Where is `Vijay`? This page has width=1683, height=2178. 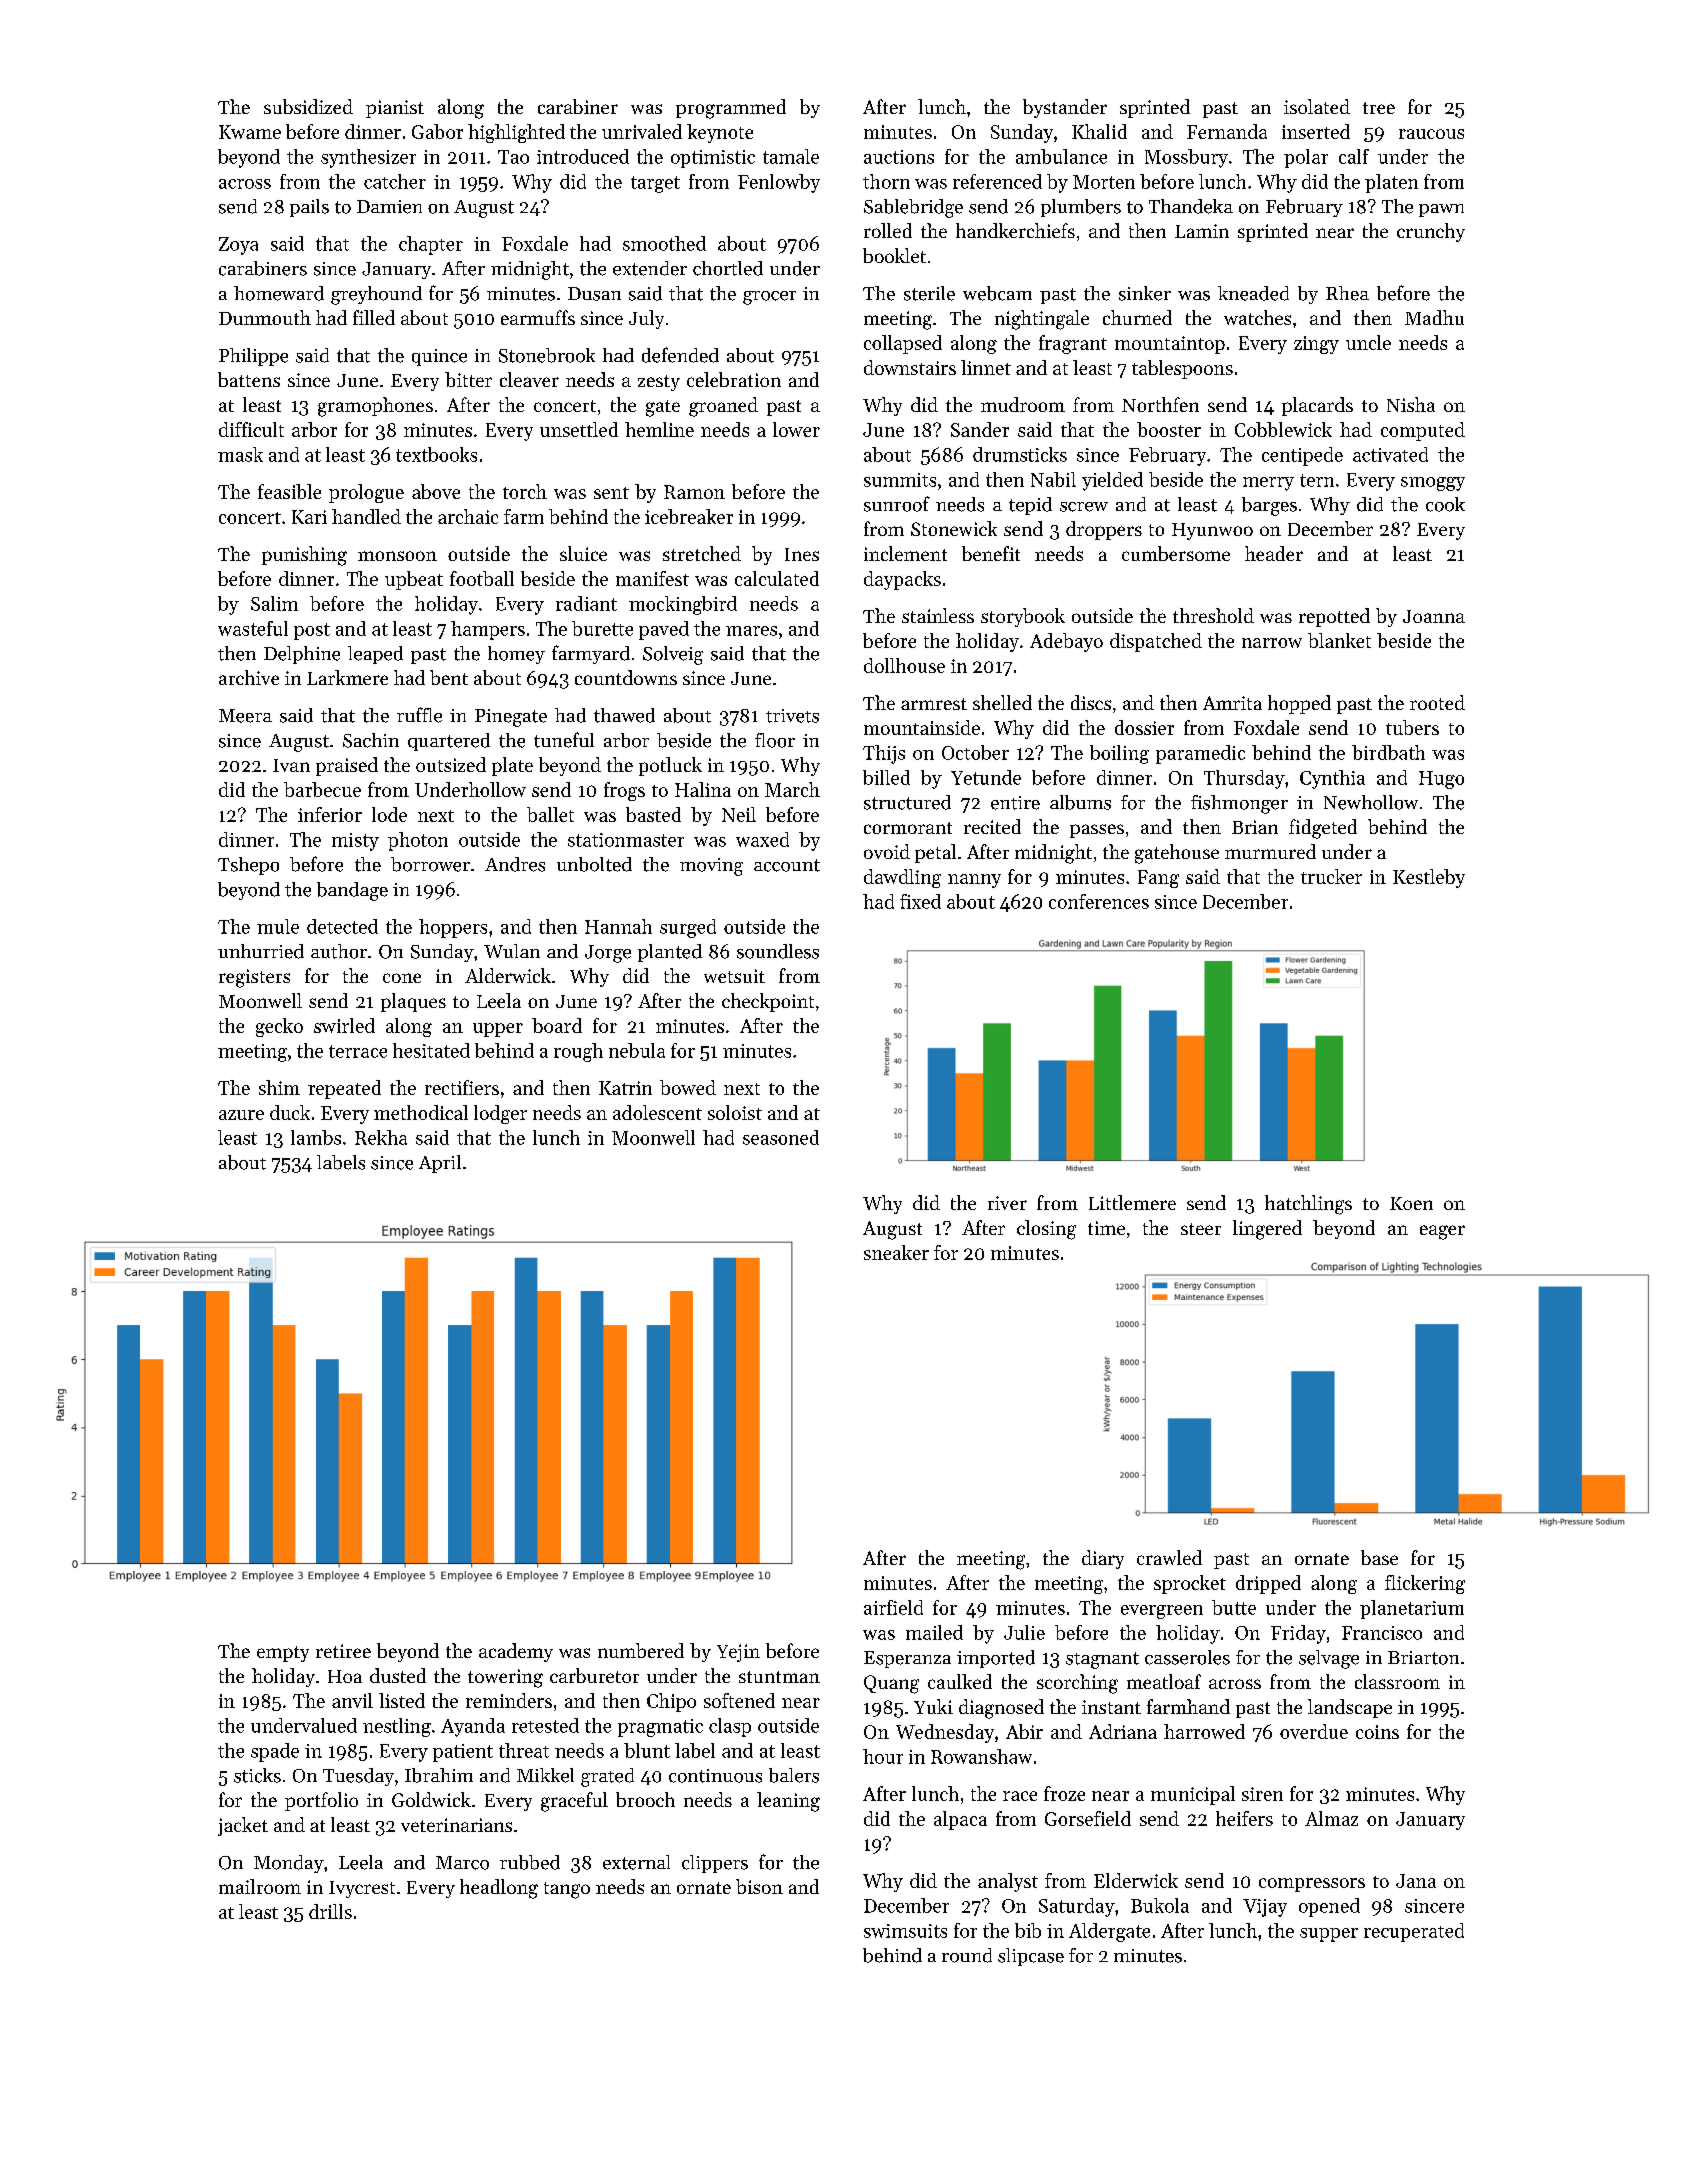
Vijay is located at coordinates (1265, 1908).
